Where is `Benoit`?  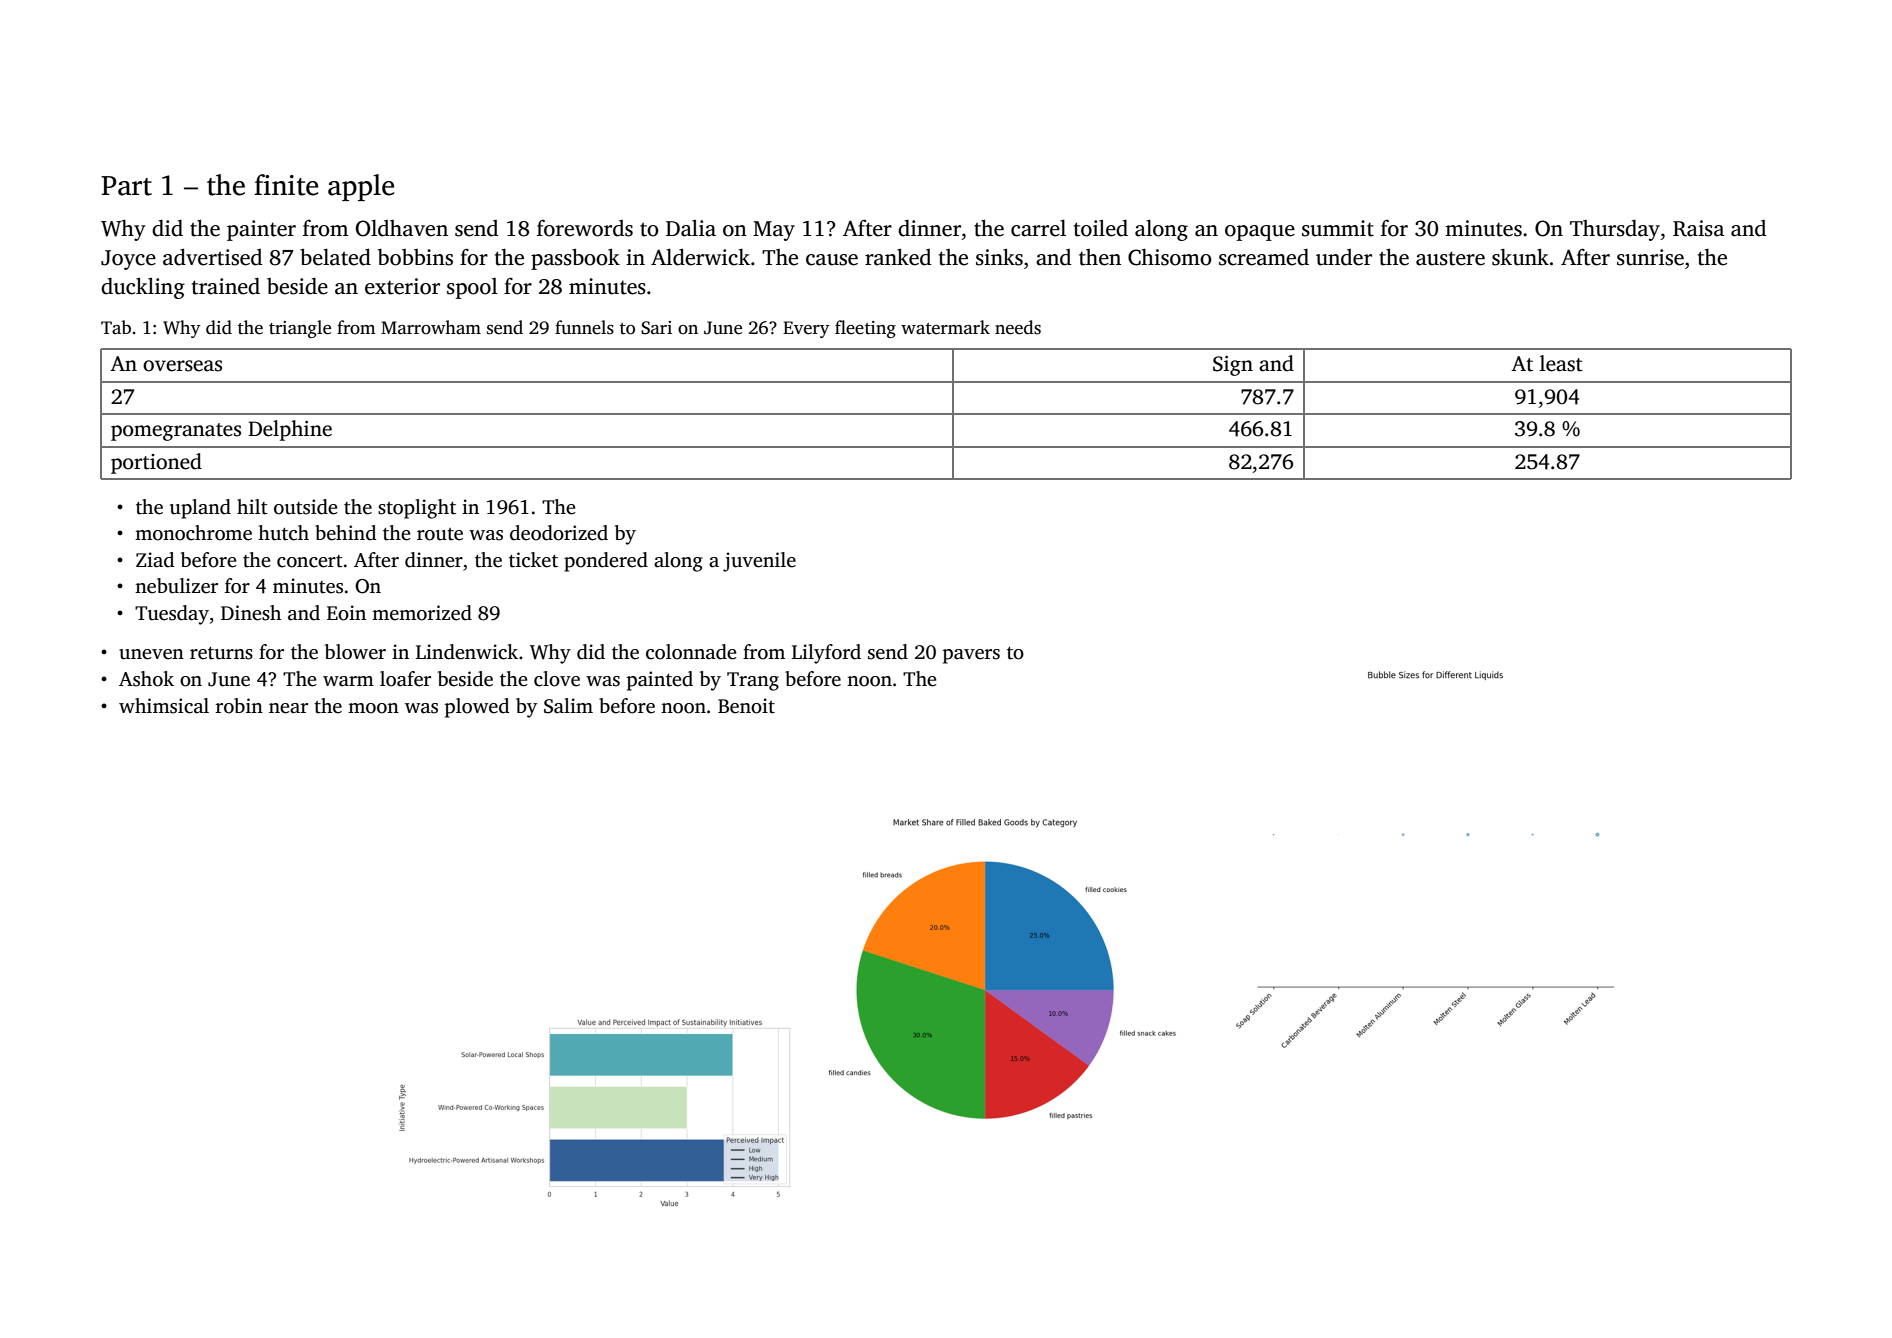 Benoit is located at coordinates (746, 706).
